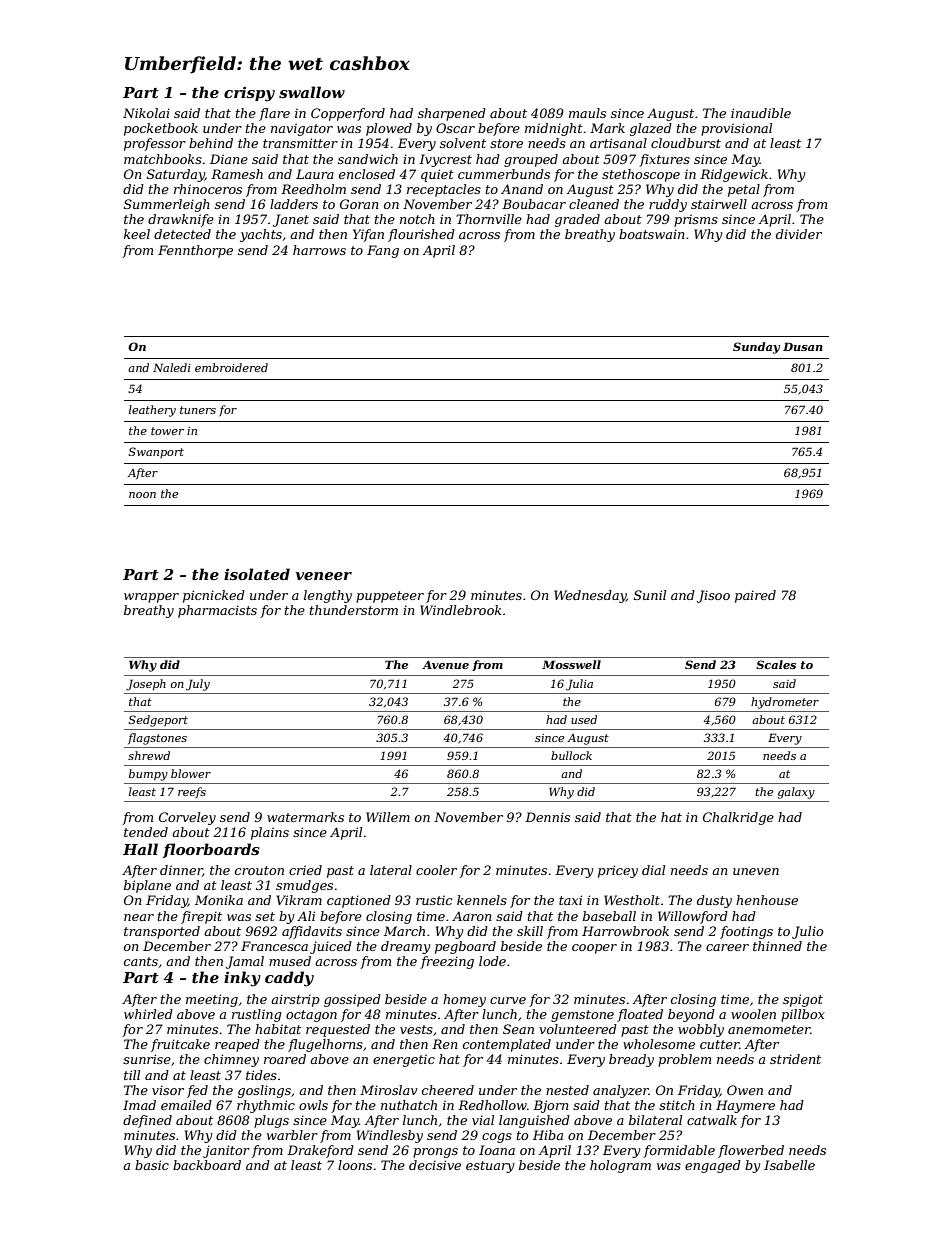  I want to click on blower, so click(191, 773).
